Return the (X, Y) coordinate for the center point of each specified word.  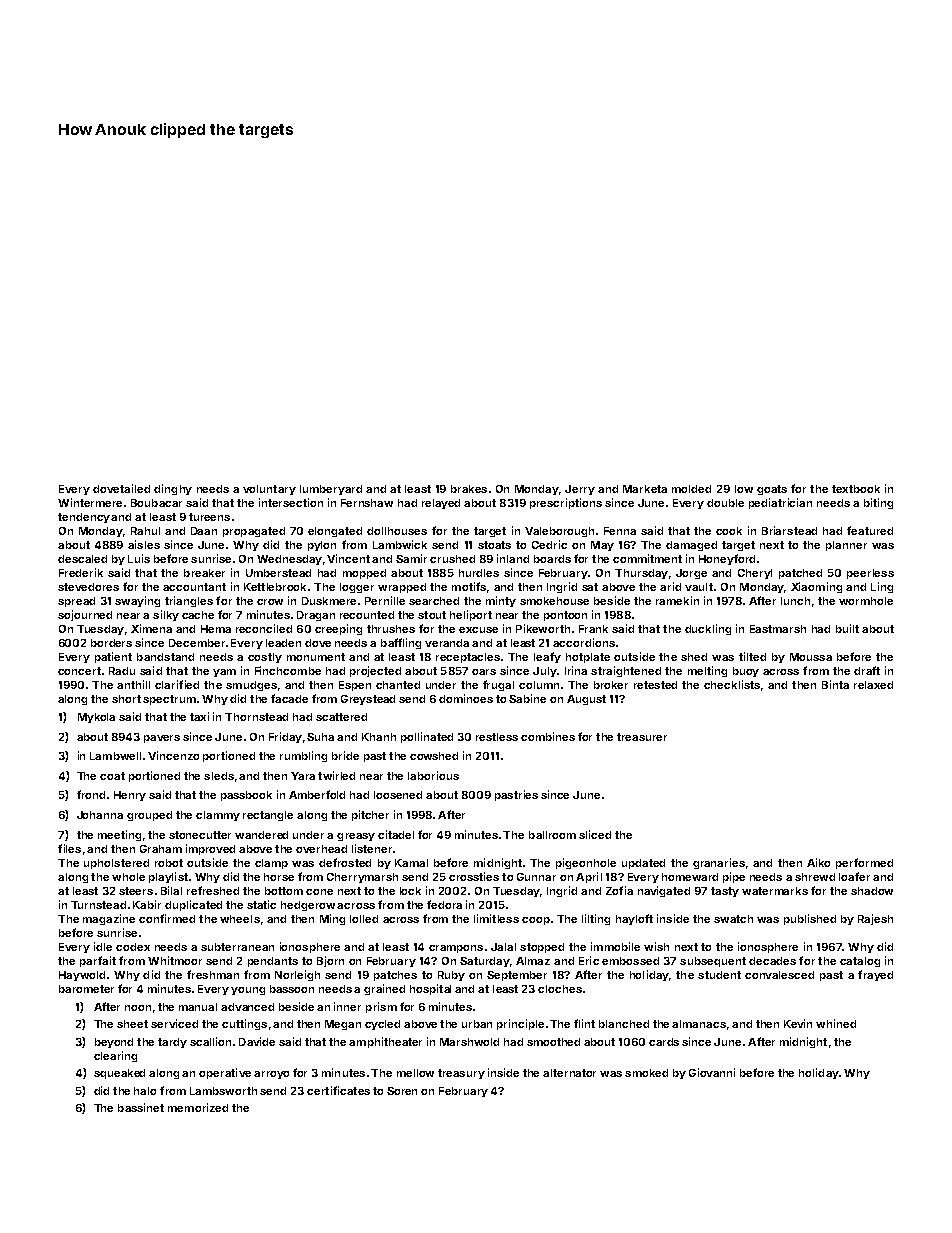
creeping (338, 629)
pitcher (370, 815)
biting (878, 503)
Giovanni (712, 1072)
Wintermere (90, 502)
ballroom (552, 835)
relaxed (873, 685)
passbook (246, 796)
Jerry (580, 490)
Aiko (818, 862)
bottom (284, 891)
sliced (595, 834)
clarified (177, 684)
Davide (257, 1041)
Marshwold (469, 1042)
